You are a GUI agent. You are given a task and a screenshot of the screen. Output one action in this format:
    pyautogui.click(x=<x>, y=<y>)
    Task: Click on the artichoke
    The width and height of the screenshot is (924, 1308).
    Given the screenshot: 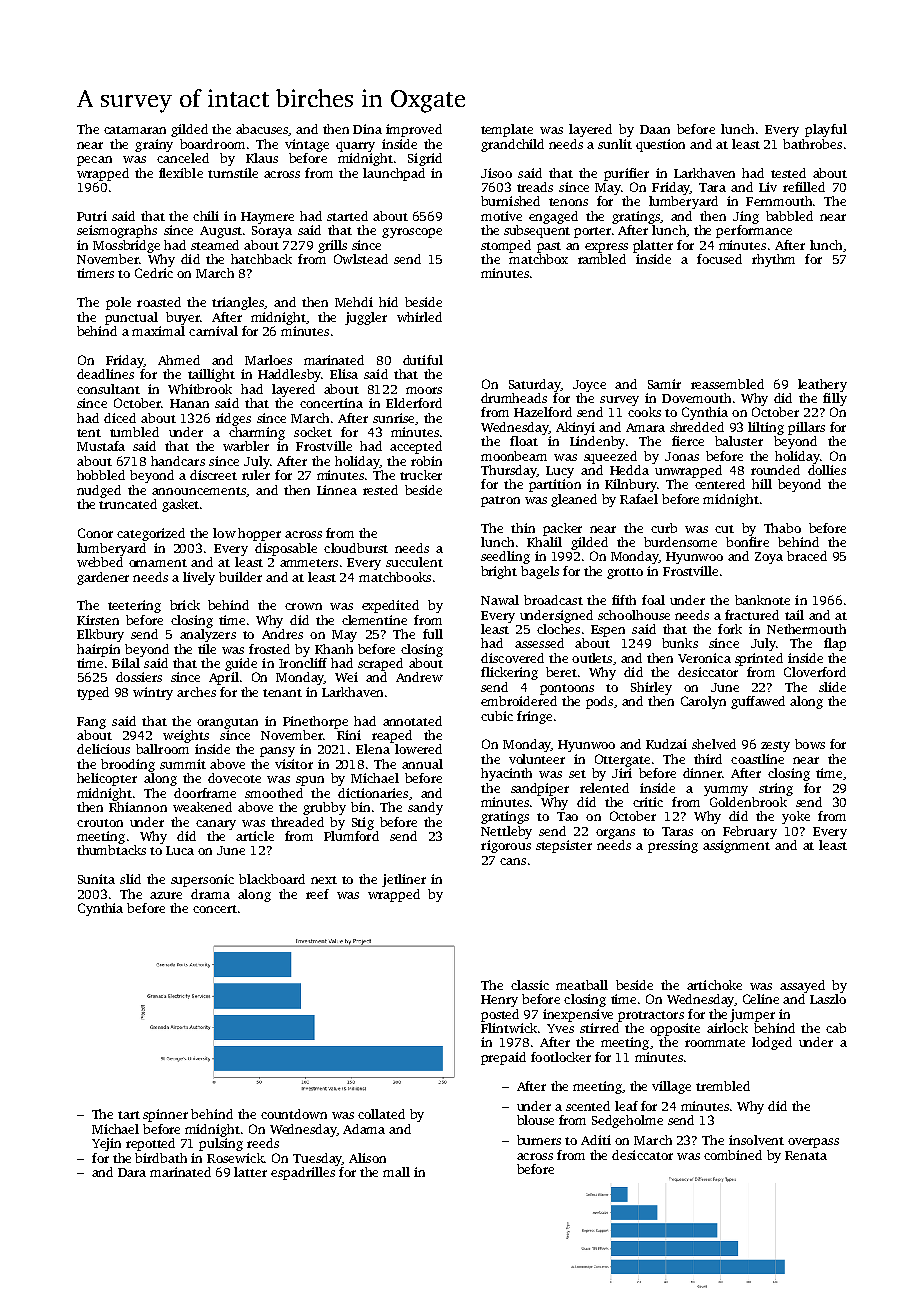 What is the action you would take?
    pyautogui.click(x=714, y=985)
